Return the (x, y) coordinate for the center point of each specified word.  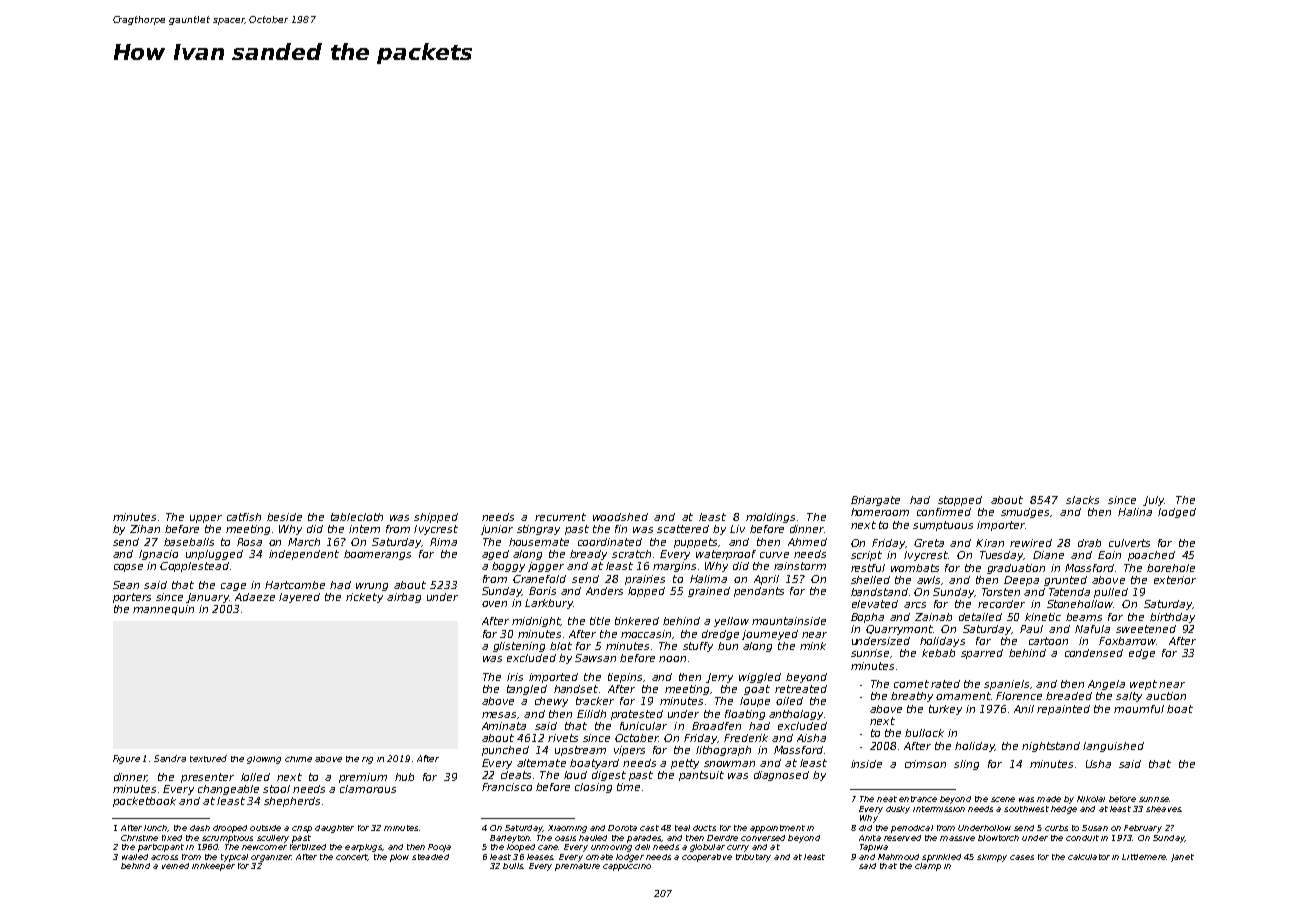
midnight (536, 622)
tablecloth (357, 517)
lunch (155, 828)
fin (621, 529)
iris (515, 677)
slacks (1082, 500)
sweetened (1146, 629)
